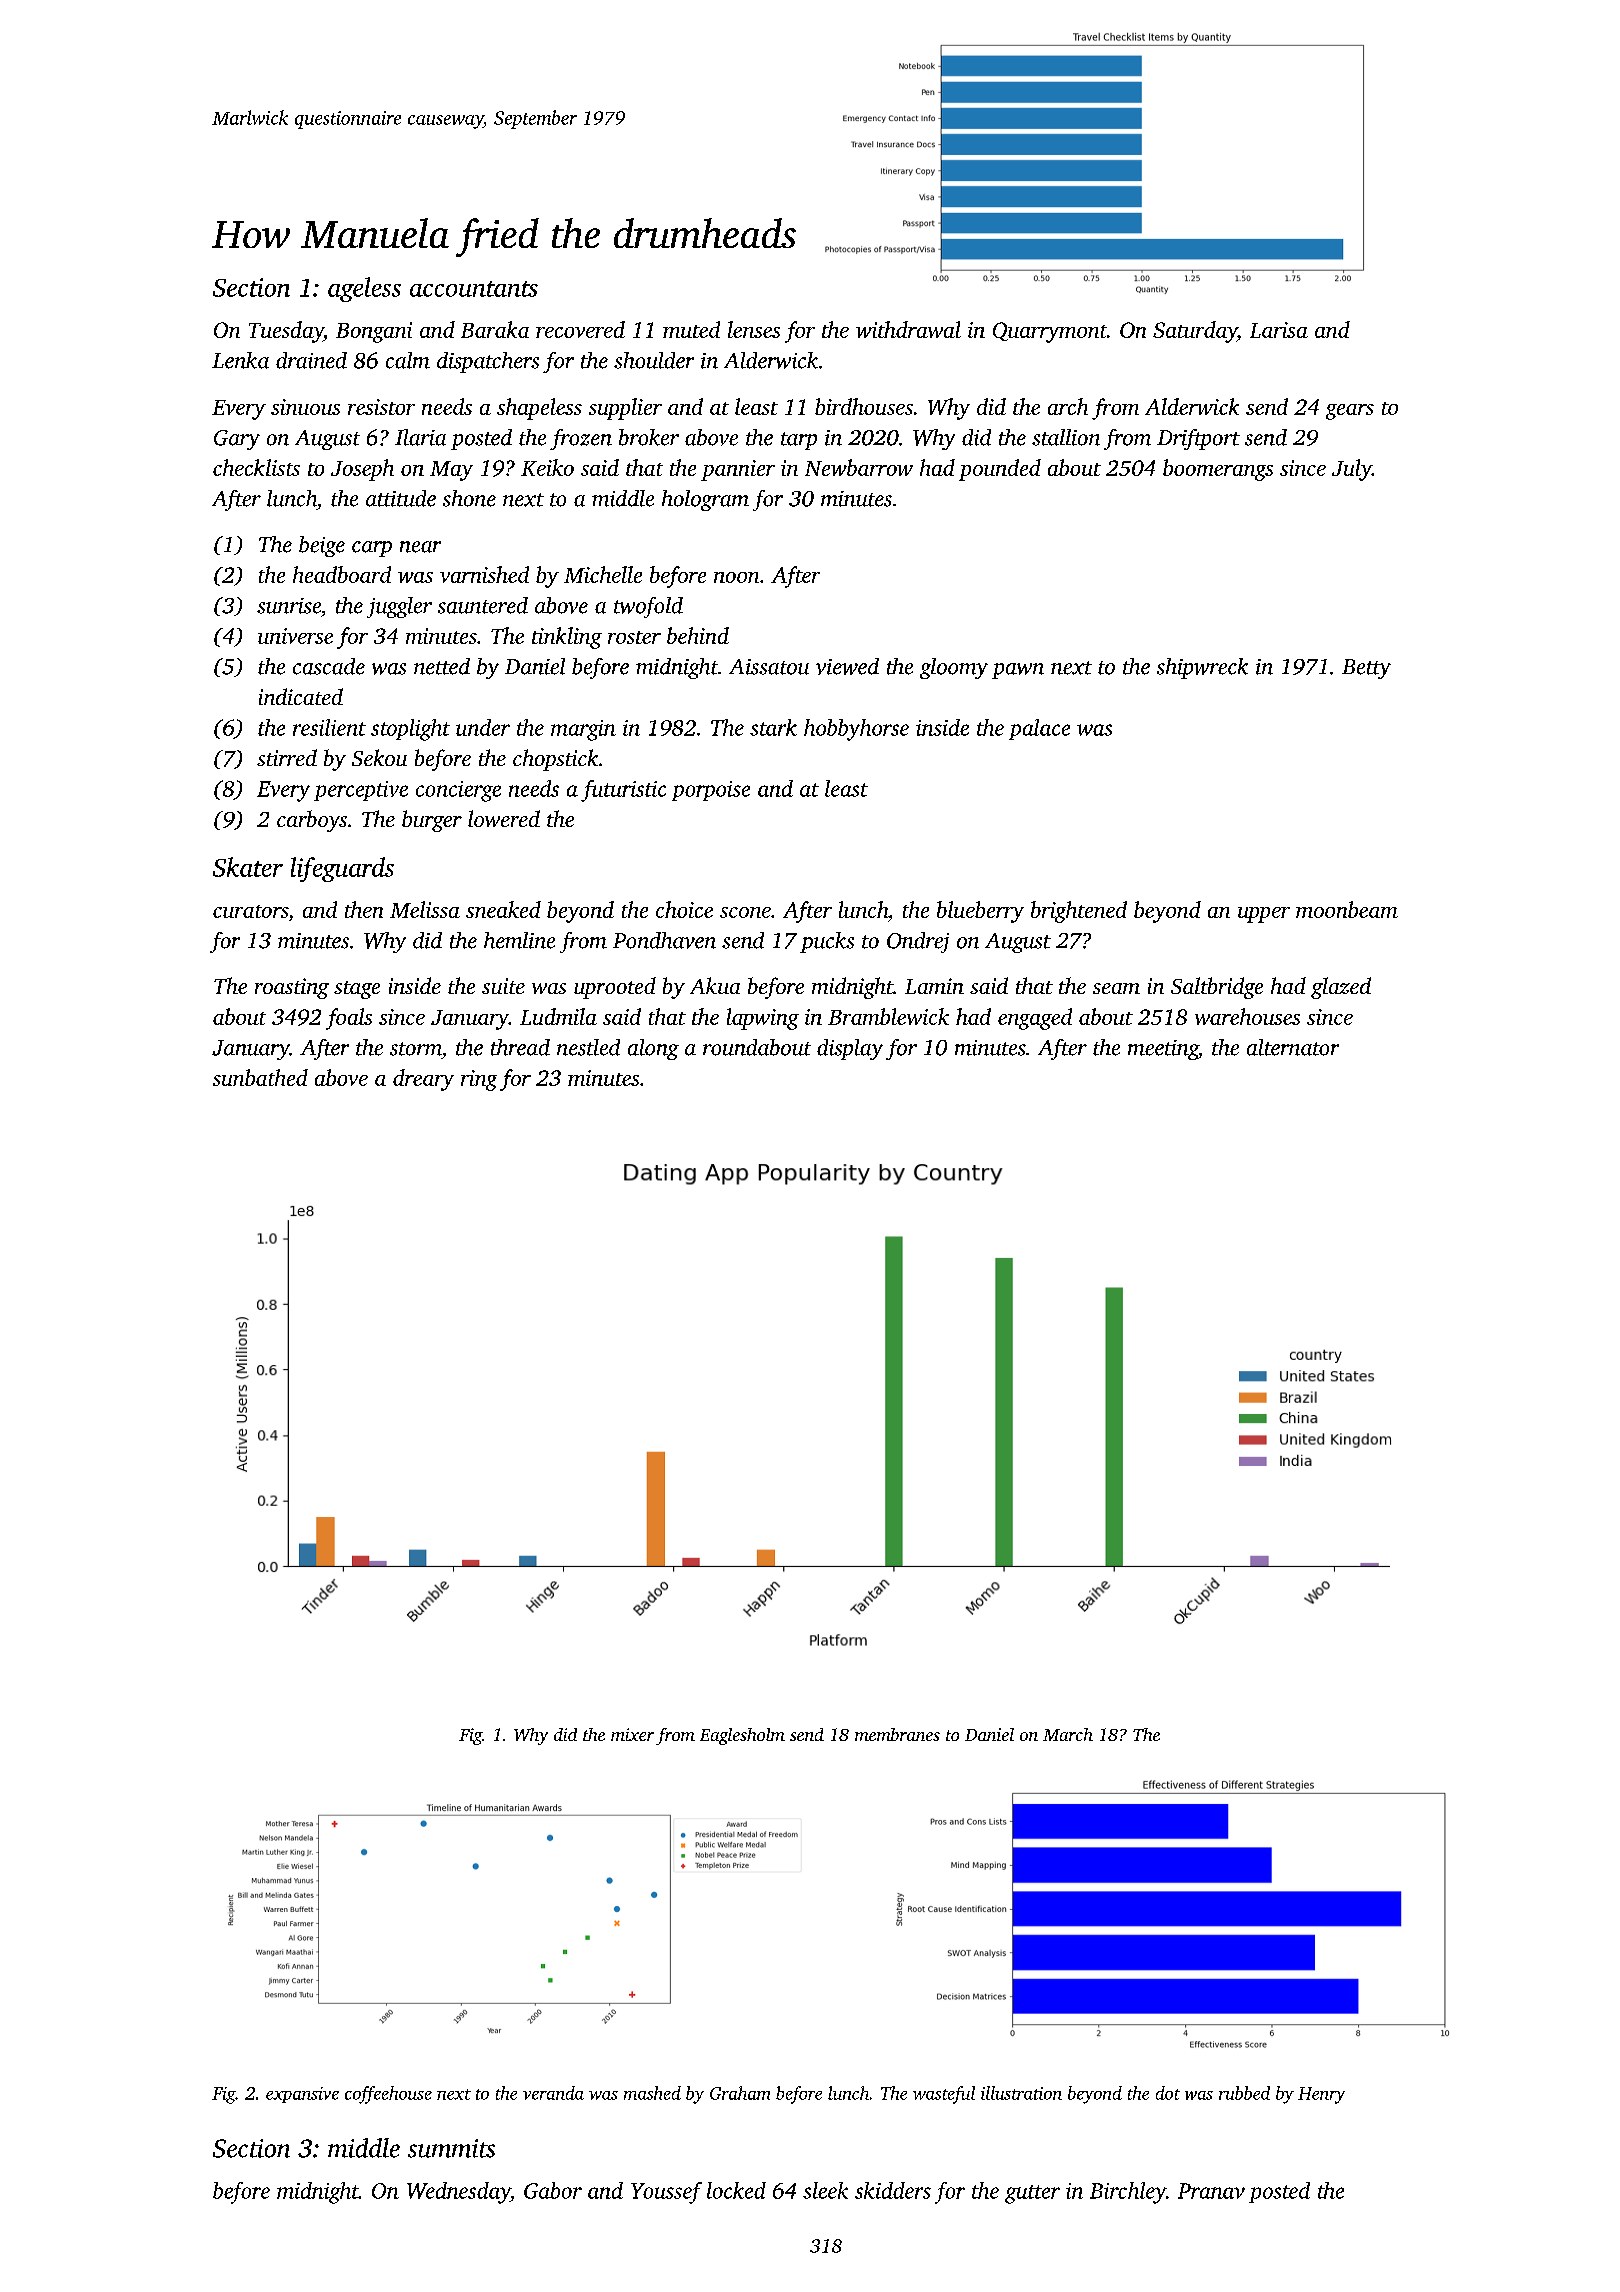  What do you see at coordinates (364, 289) in the image?
I see `ageless` at bounding box center [364, 289].
